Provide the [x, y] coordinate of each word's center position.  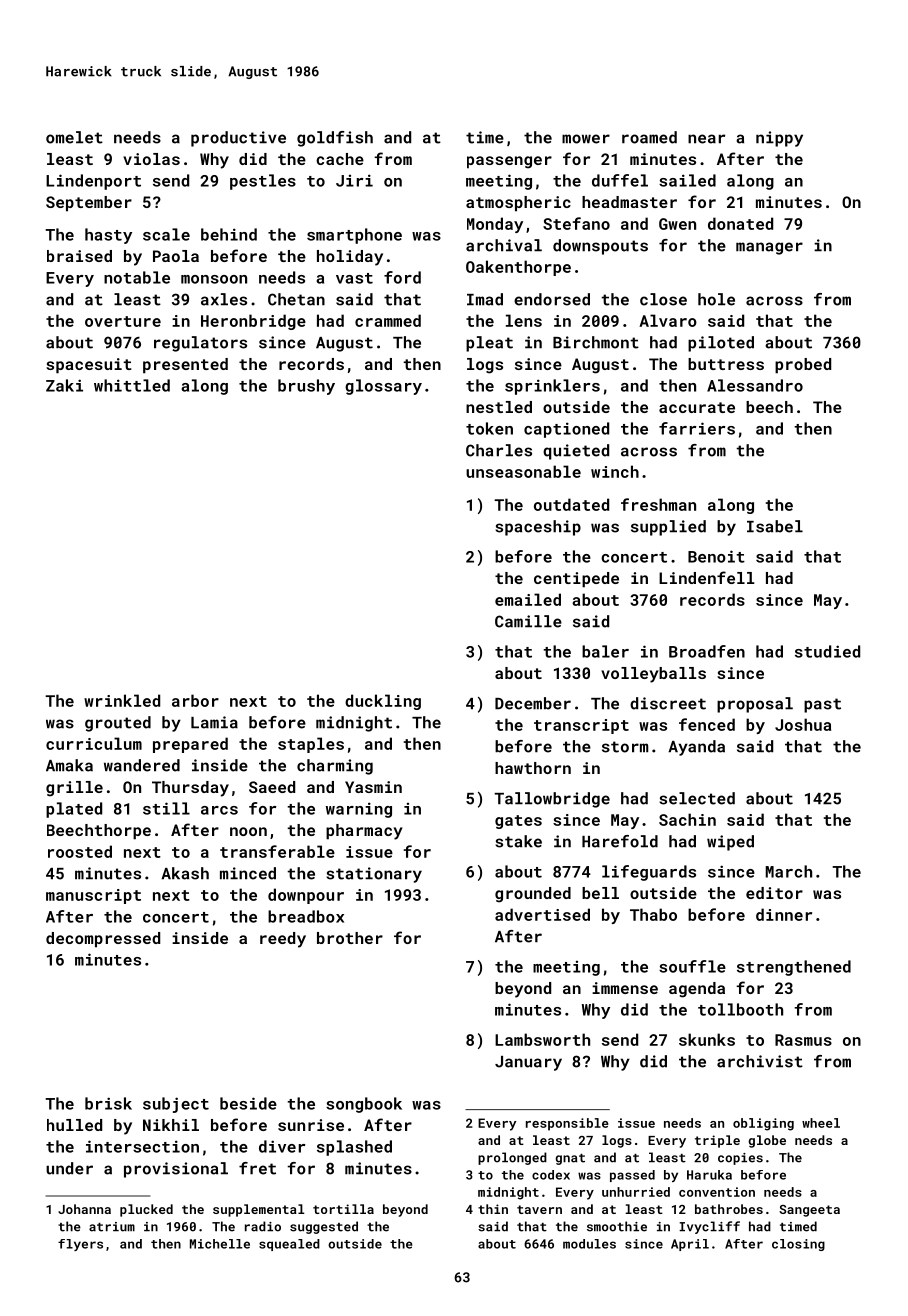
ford [402, 277]
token [489, 428]
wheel [821, 1123]
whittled [132, 385]
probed [803, 366]
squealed [289, 1245]
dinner [784, 914]
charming [335, 767]
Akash [185, 873]
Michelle [220, 1244]
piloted [721, 344]
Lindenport [93, 182]
